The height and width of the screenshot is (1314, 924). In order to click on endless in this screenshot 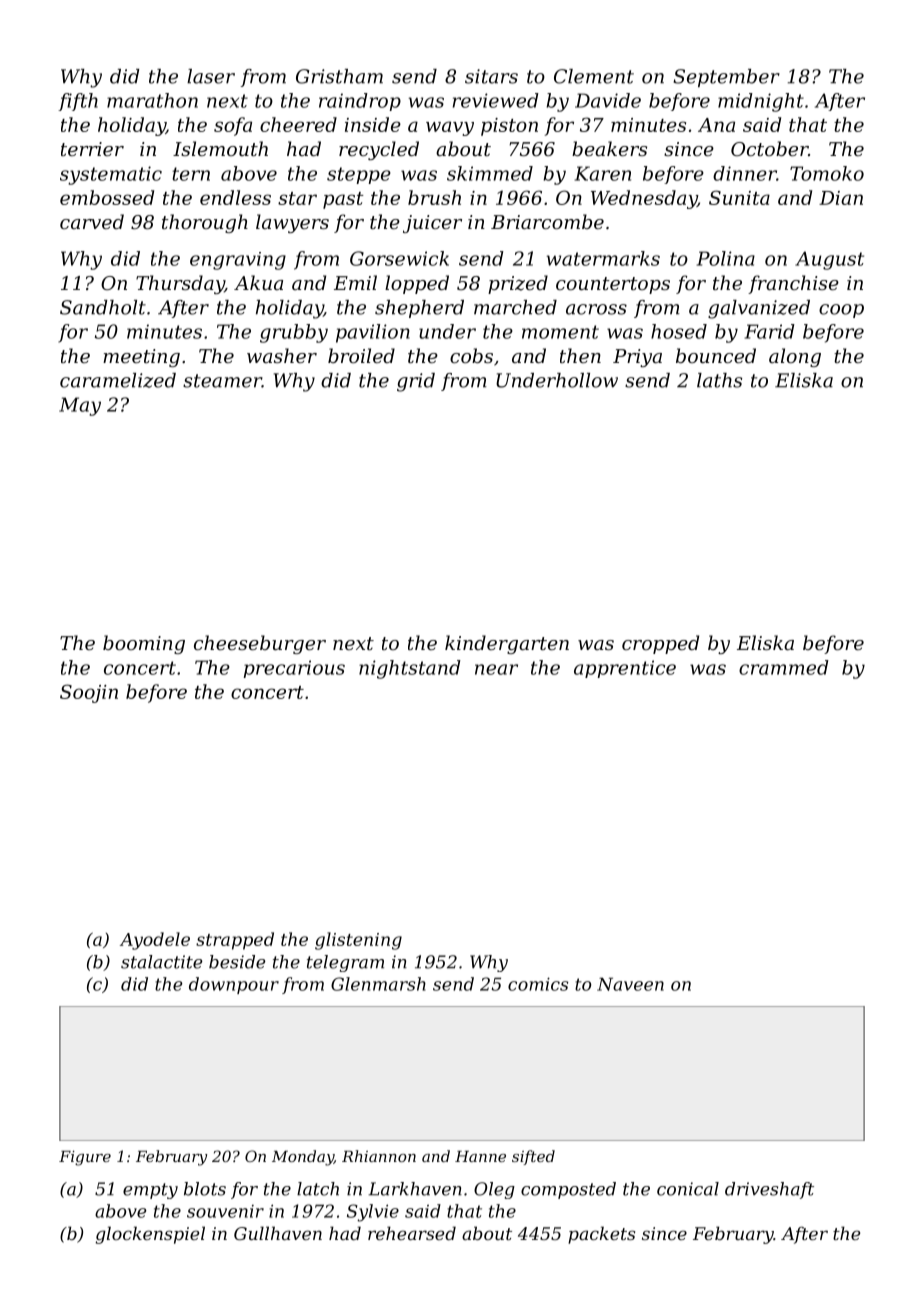, I will do `click(235, 197)`.
